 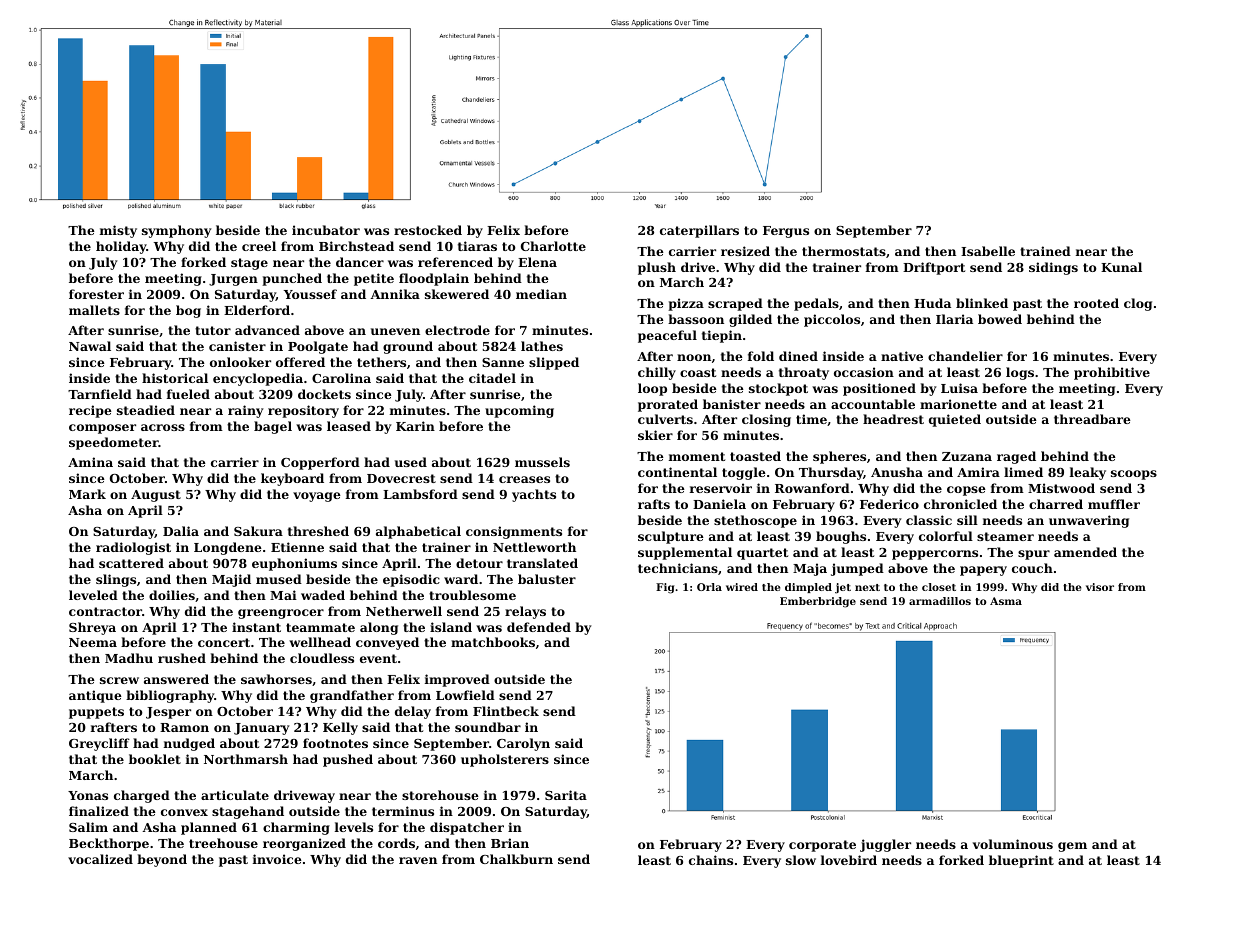 I want to click on vocalized, so click(x=100, y=859).
